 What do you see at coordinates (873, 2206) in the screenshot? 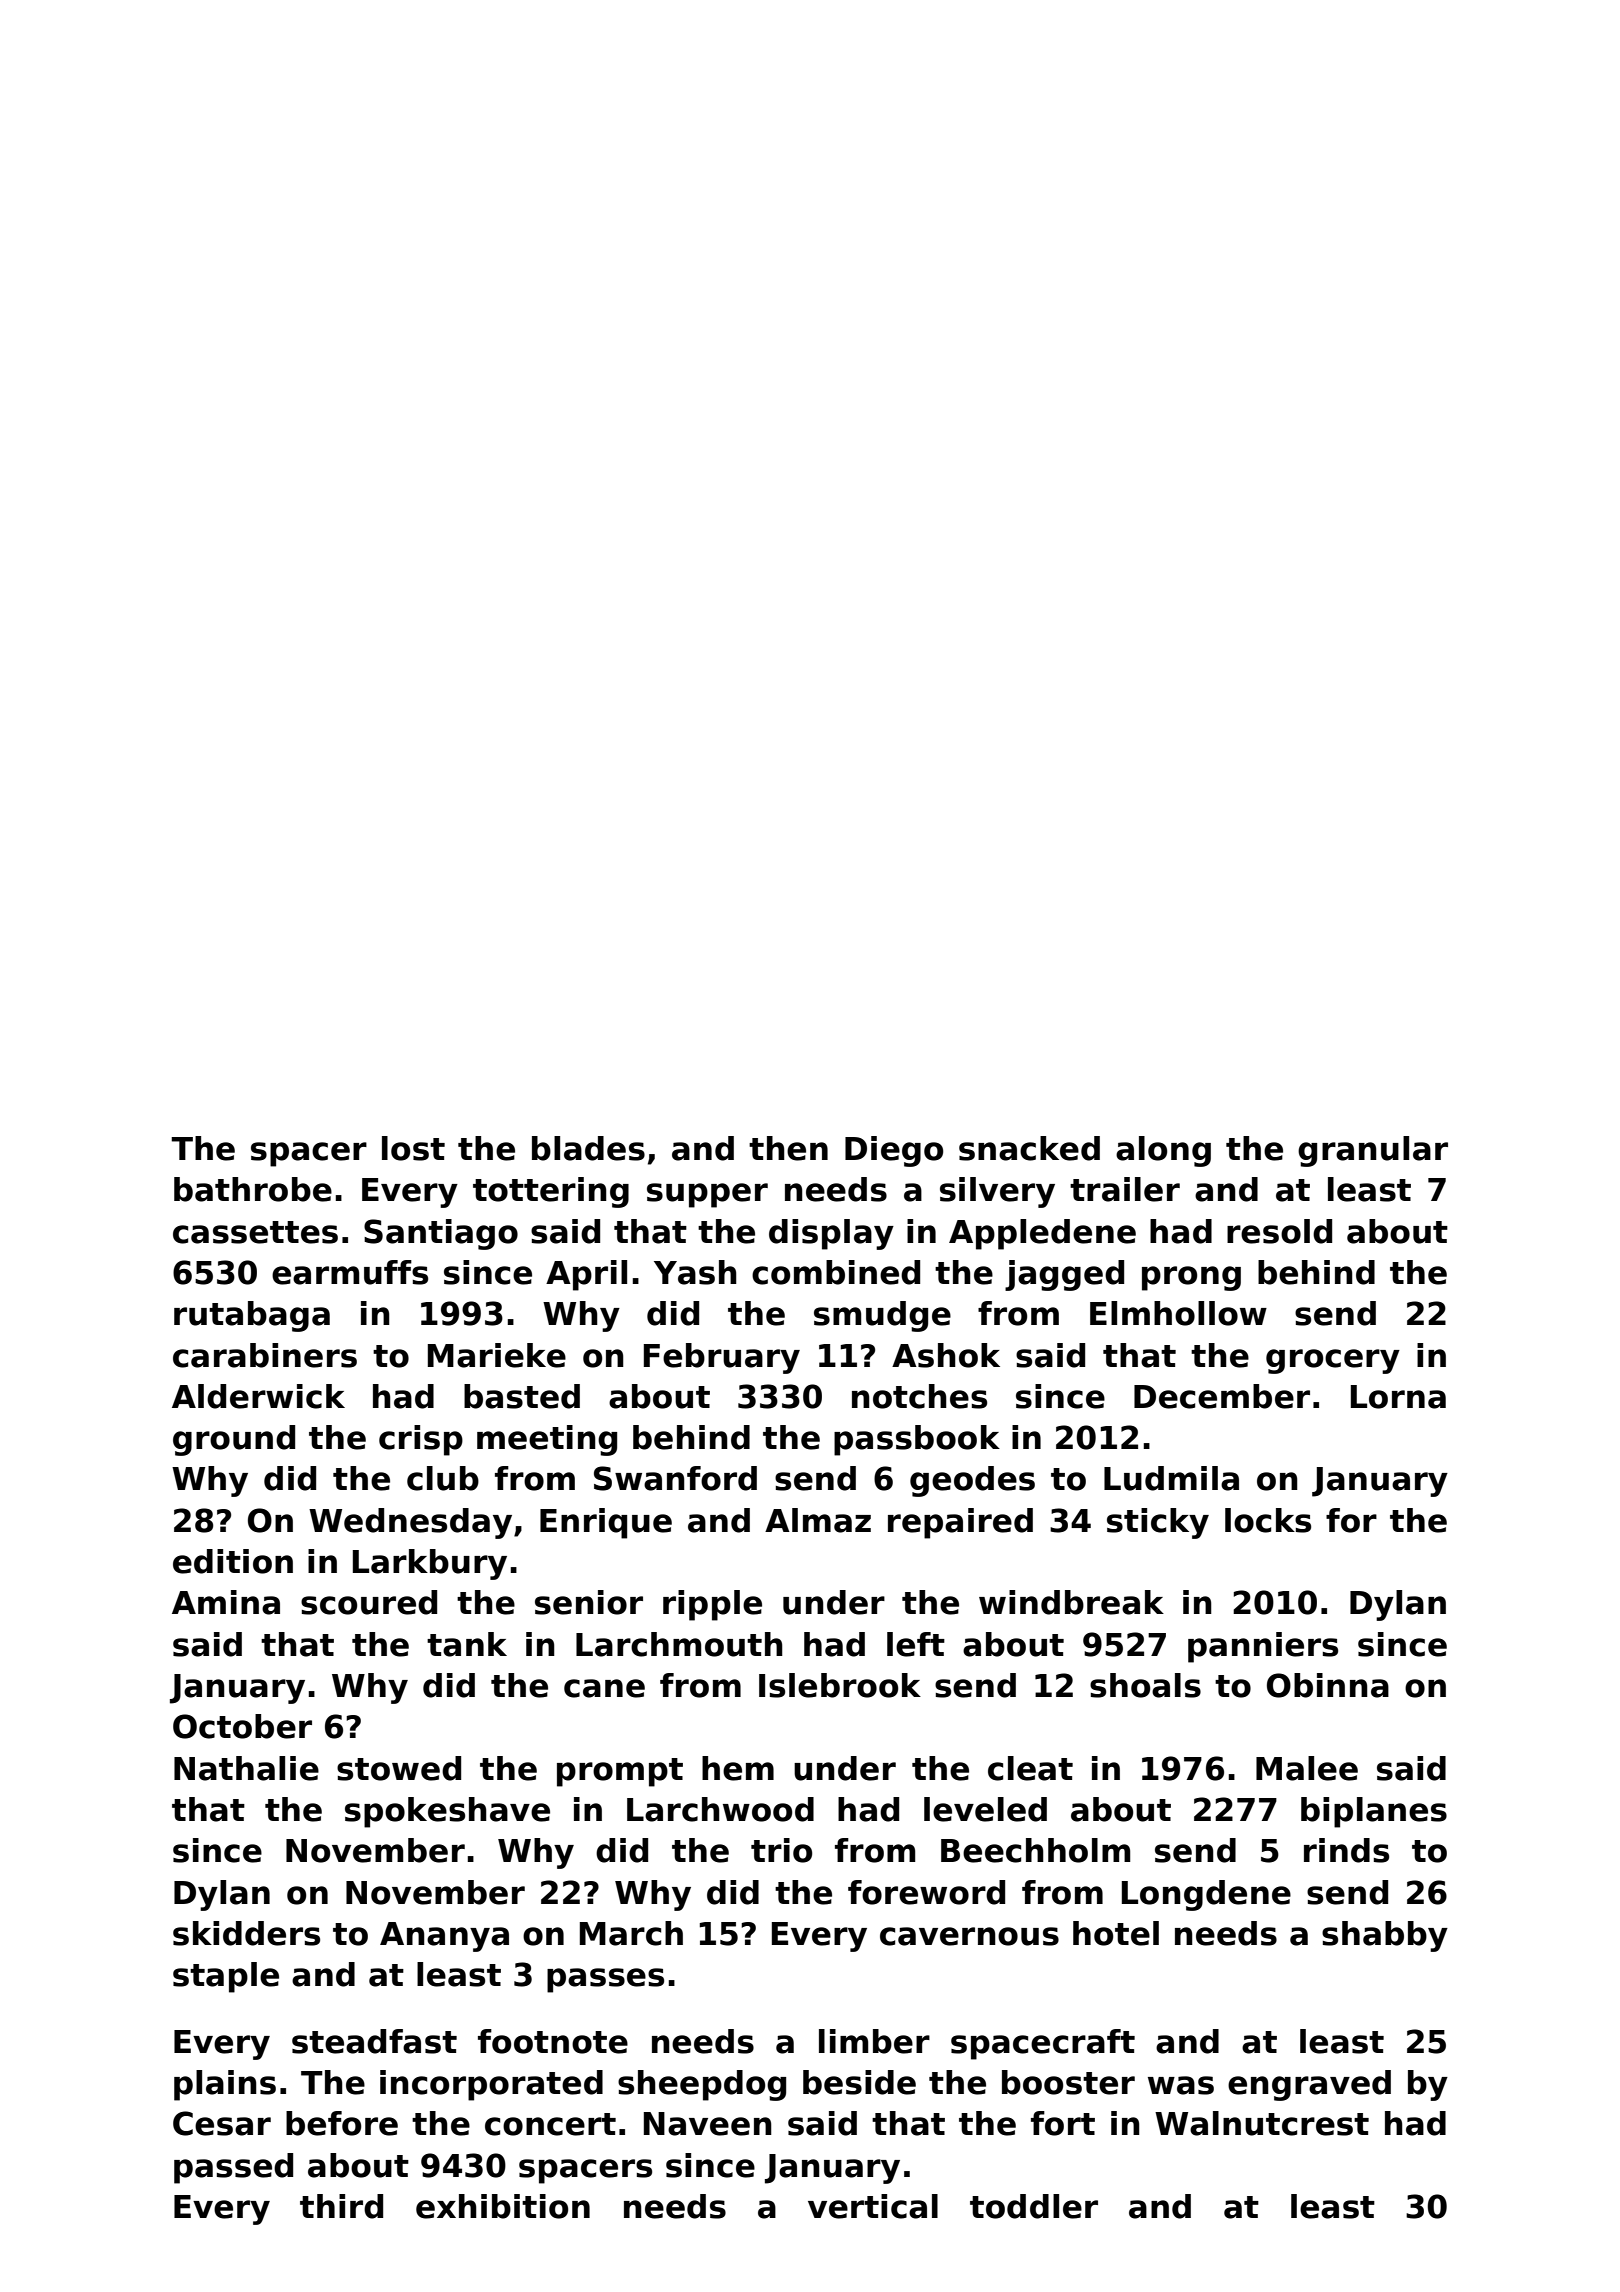
I see `vertical` at bounding box center [873, 2206].
